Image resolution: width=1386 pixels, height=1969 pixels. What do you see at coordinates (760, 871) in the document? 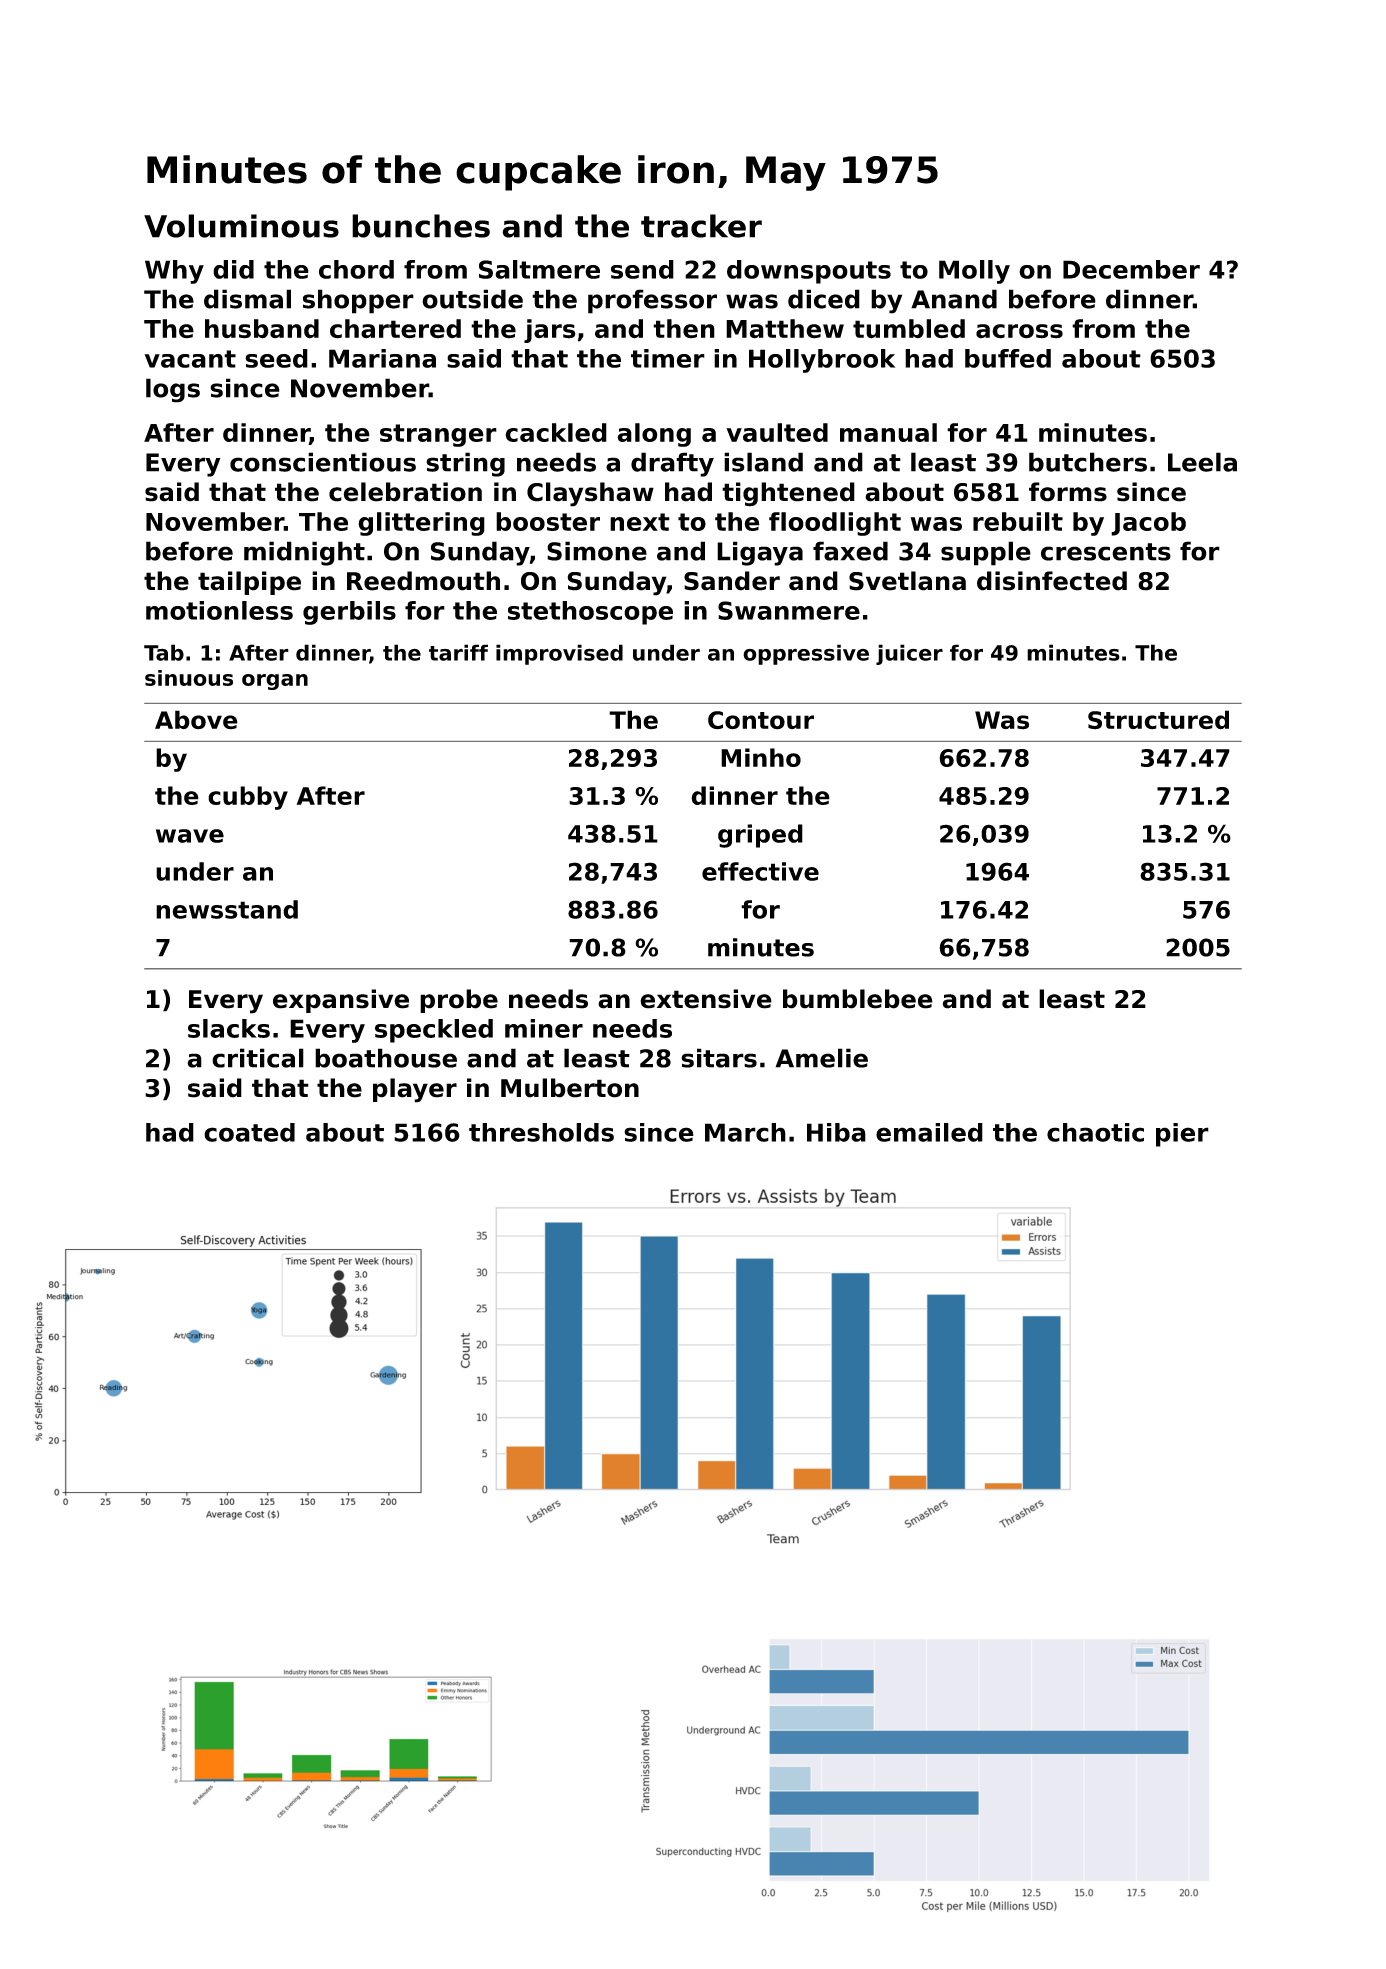
I see `effective` at bounding box center [760, 871].
